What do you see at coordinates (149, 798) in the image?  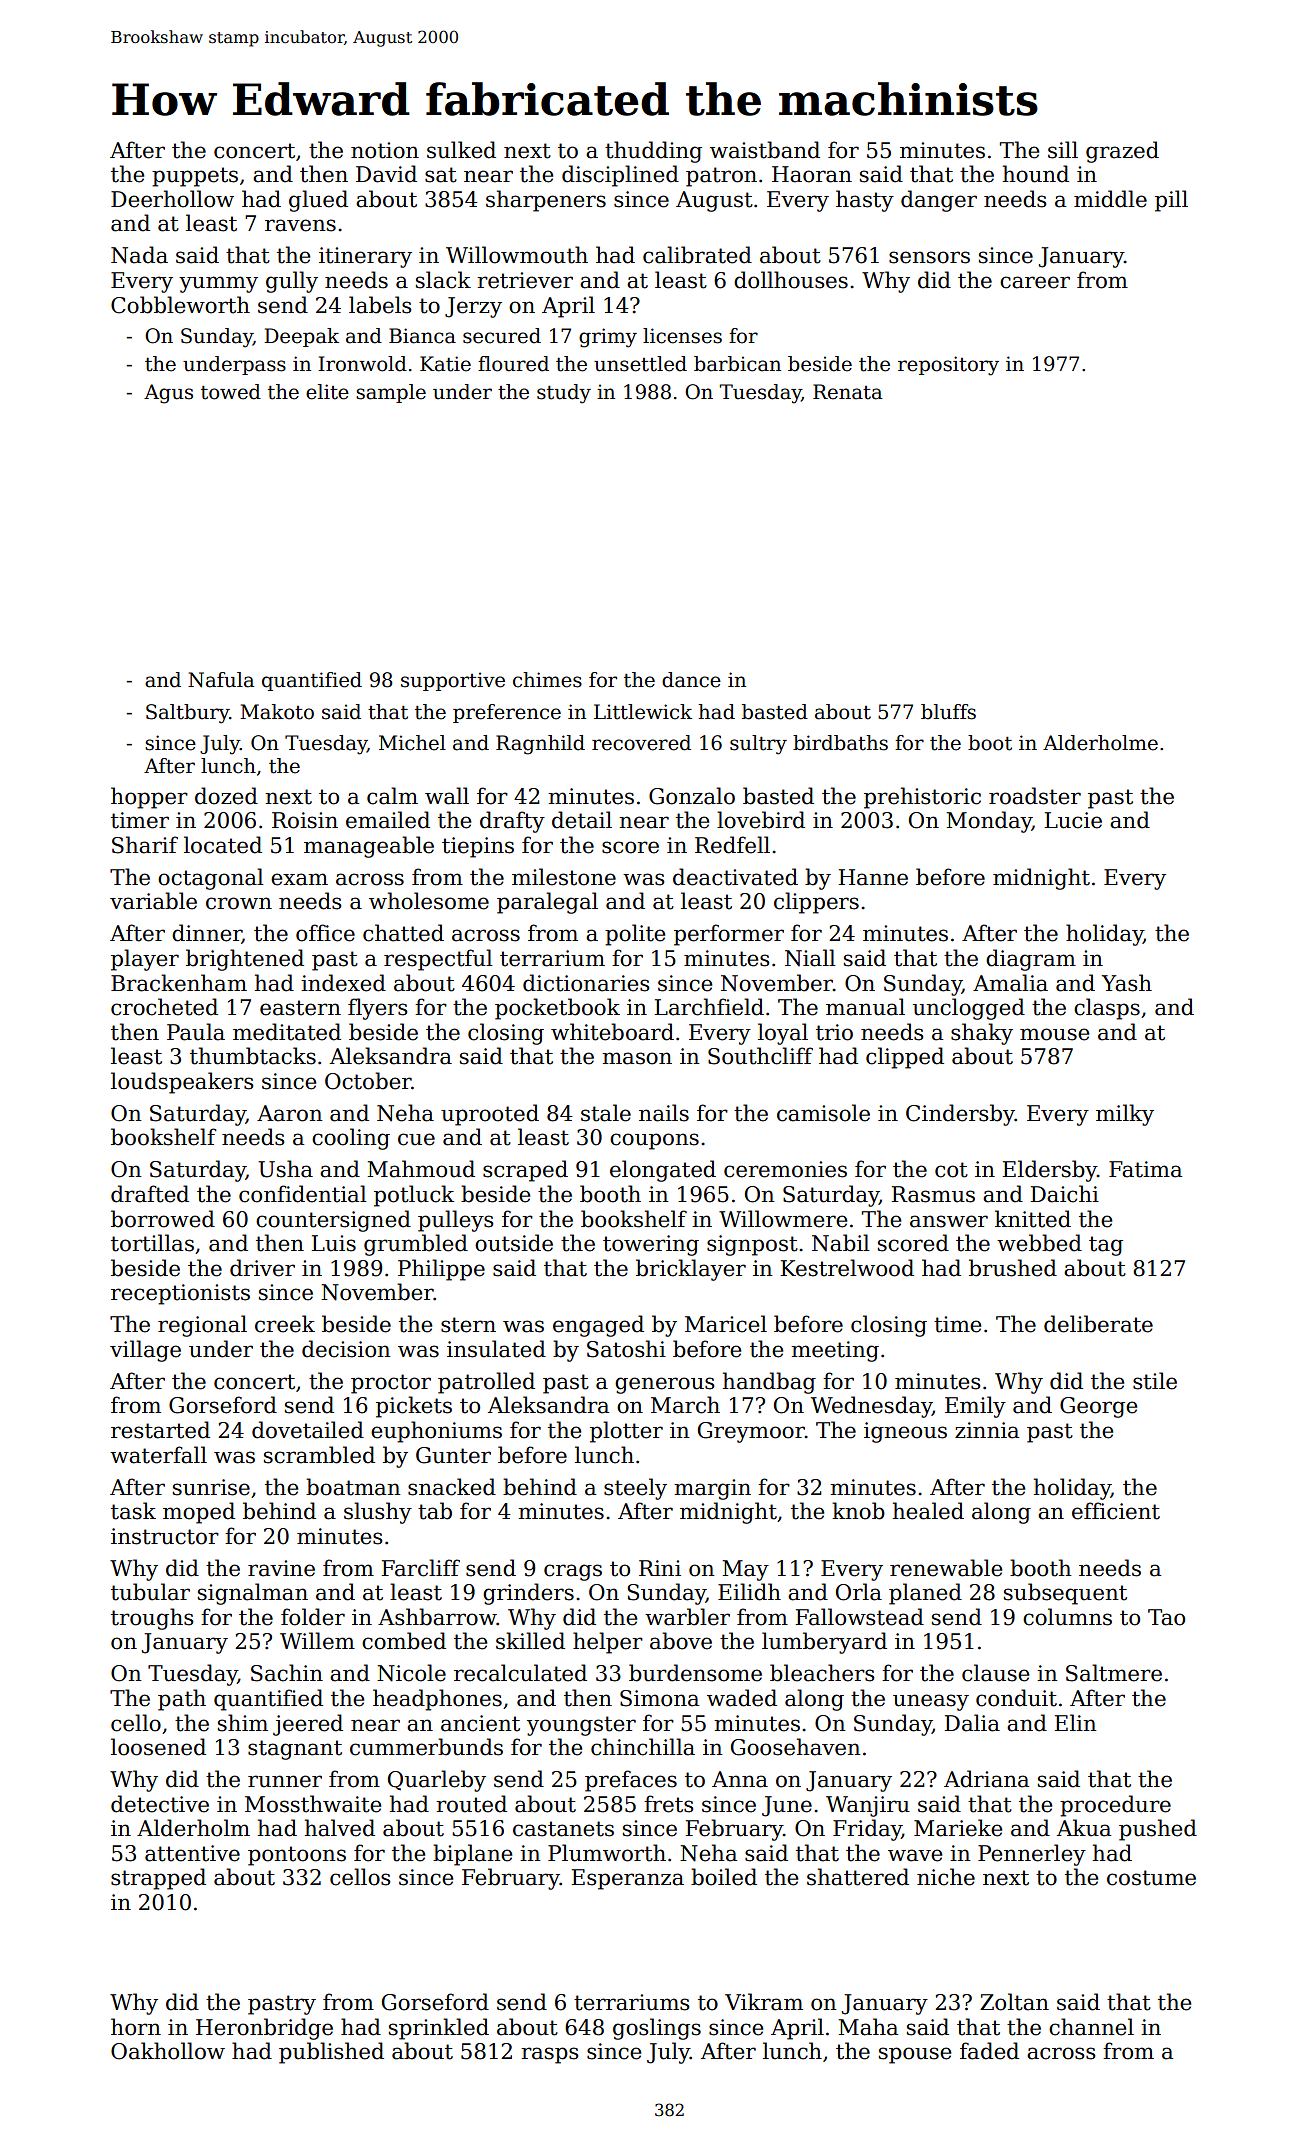 I see `hopper` at bounding box center [149, 798].
